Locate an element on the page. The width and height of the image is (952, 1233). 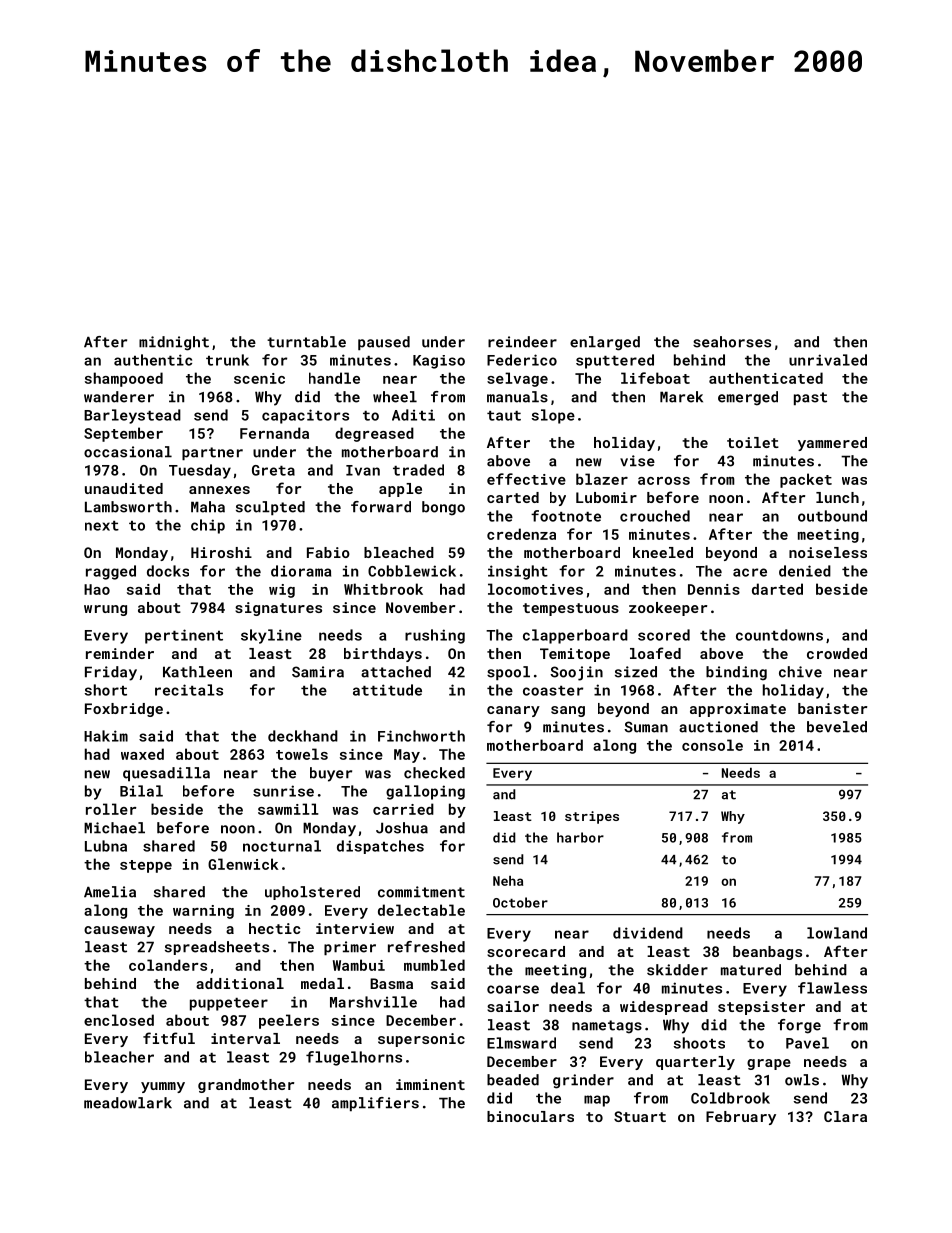
February is located at coordinates (741, 1118).
